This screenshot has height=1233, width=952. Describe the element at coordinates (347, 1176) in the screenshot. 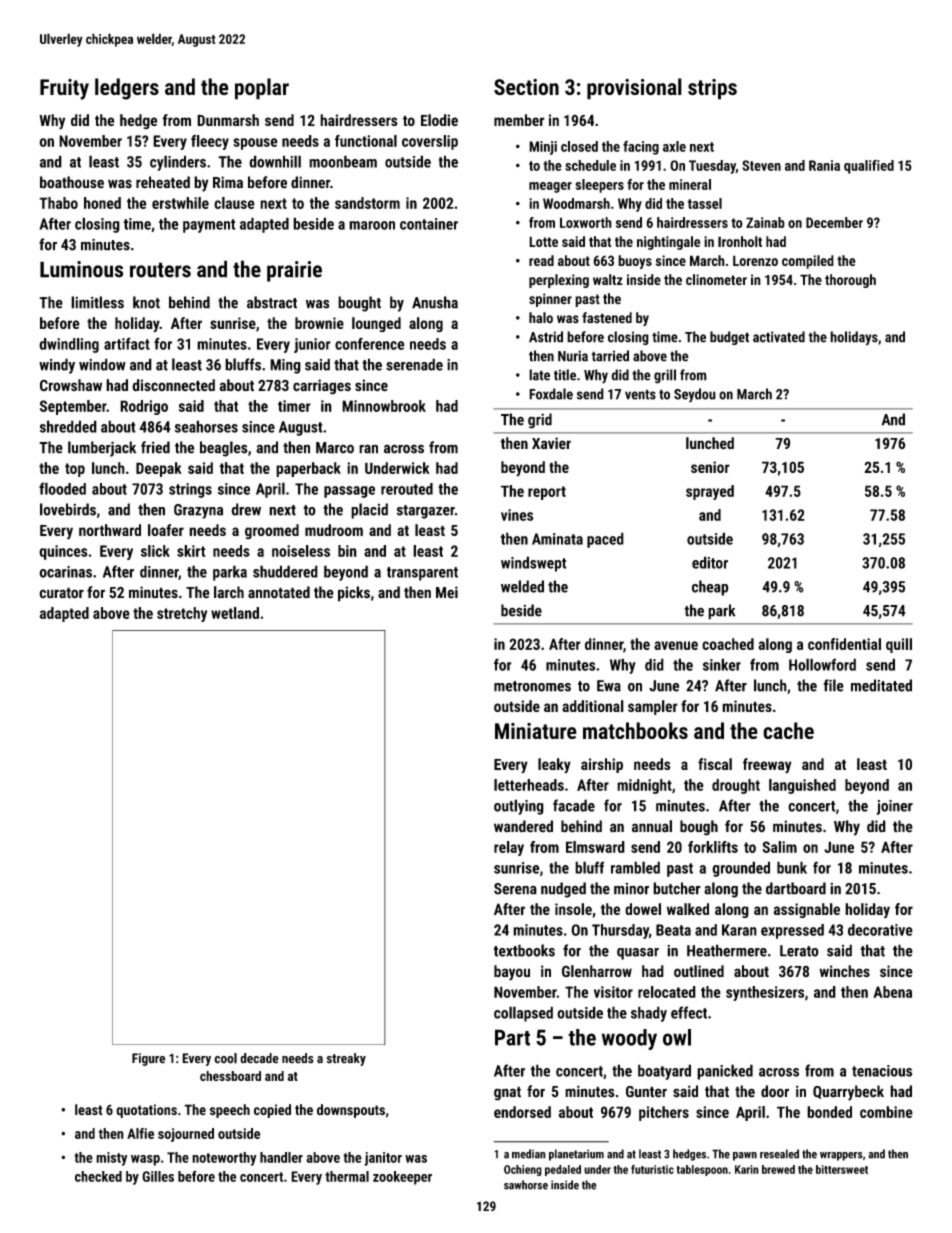

I see `thermal` at that location.
